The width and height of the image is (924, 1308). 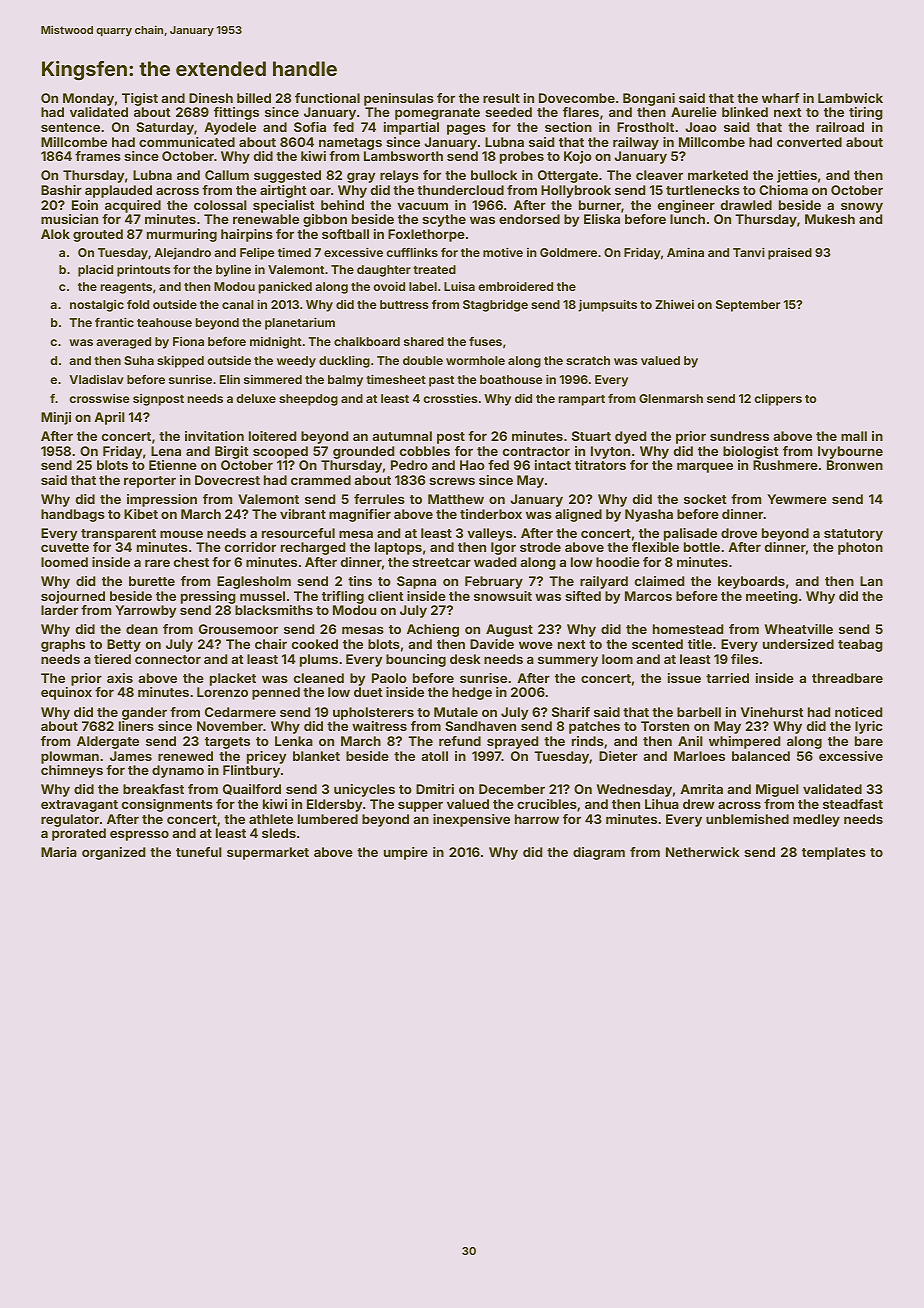 I want to click on mouse, so click(x=181, y=534).
